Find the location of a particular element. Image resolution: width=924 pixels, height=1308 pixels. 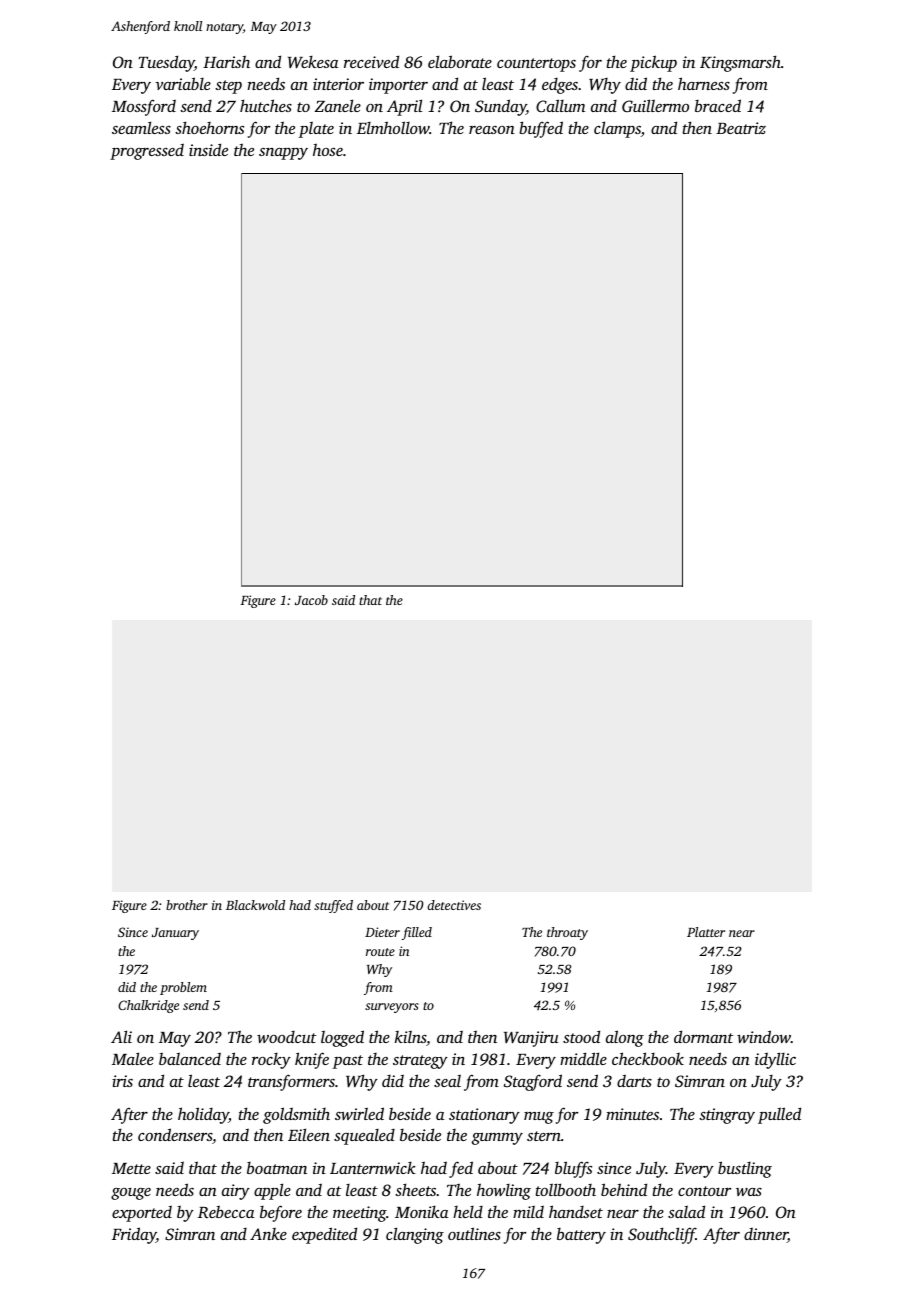

detectives is located at coordinates (454, 905).
